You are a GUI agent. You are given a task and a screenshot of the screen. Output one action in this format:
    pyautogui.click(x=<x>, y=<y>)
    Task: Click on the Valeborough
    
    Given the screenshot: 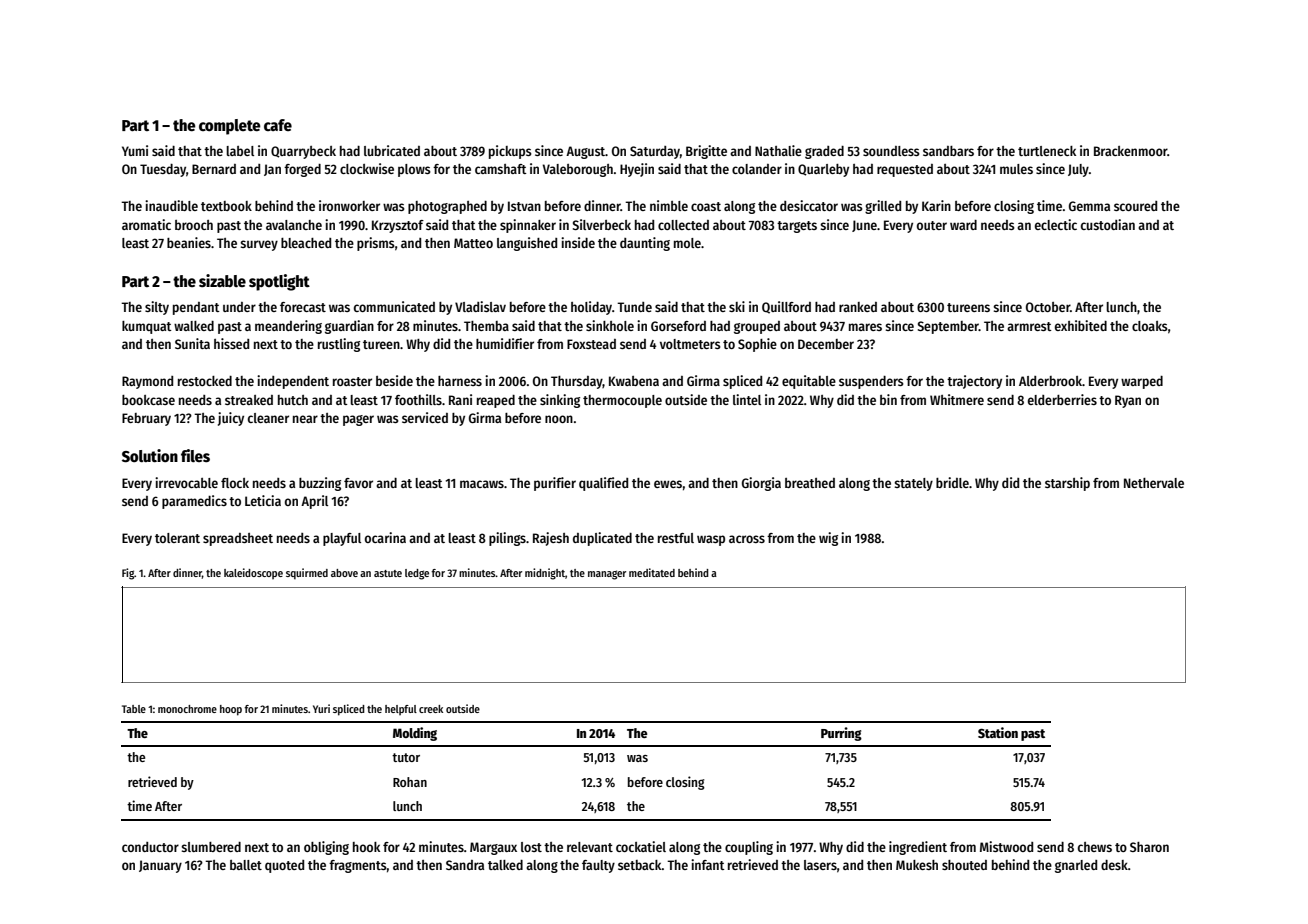 What is the action you would take?
    pyautogui.click(x=578, y=170)
